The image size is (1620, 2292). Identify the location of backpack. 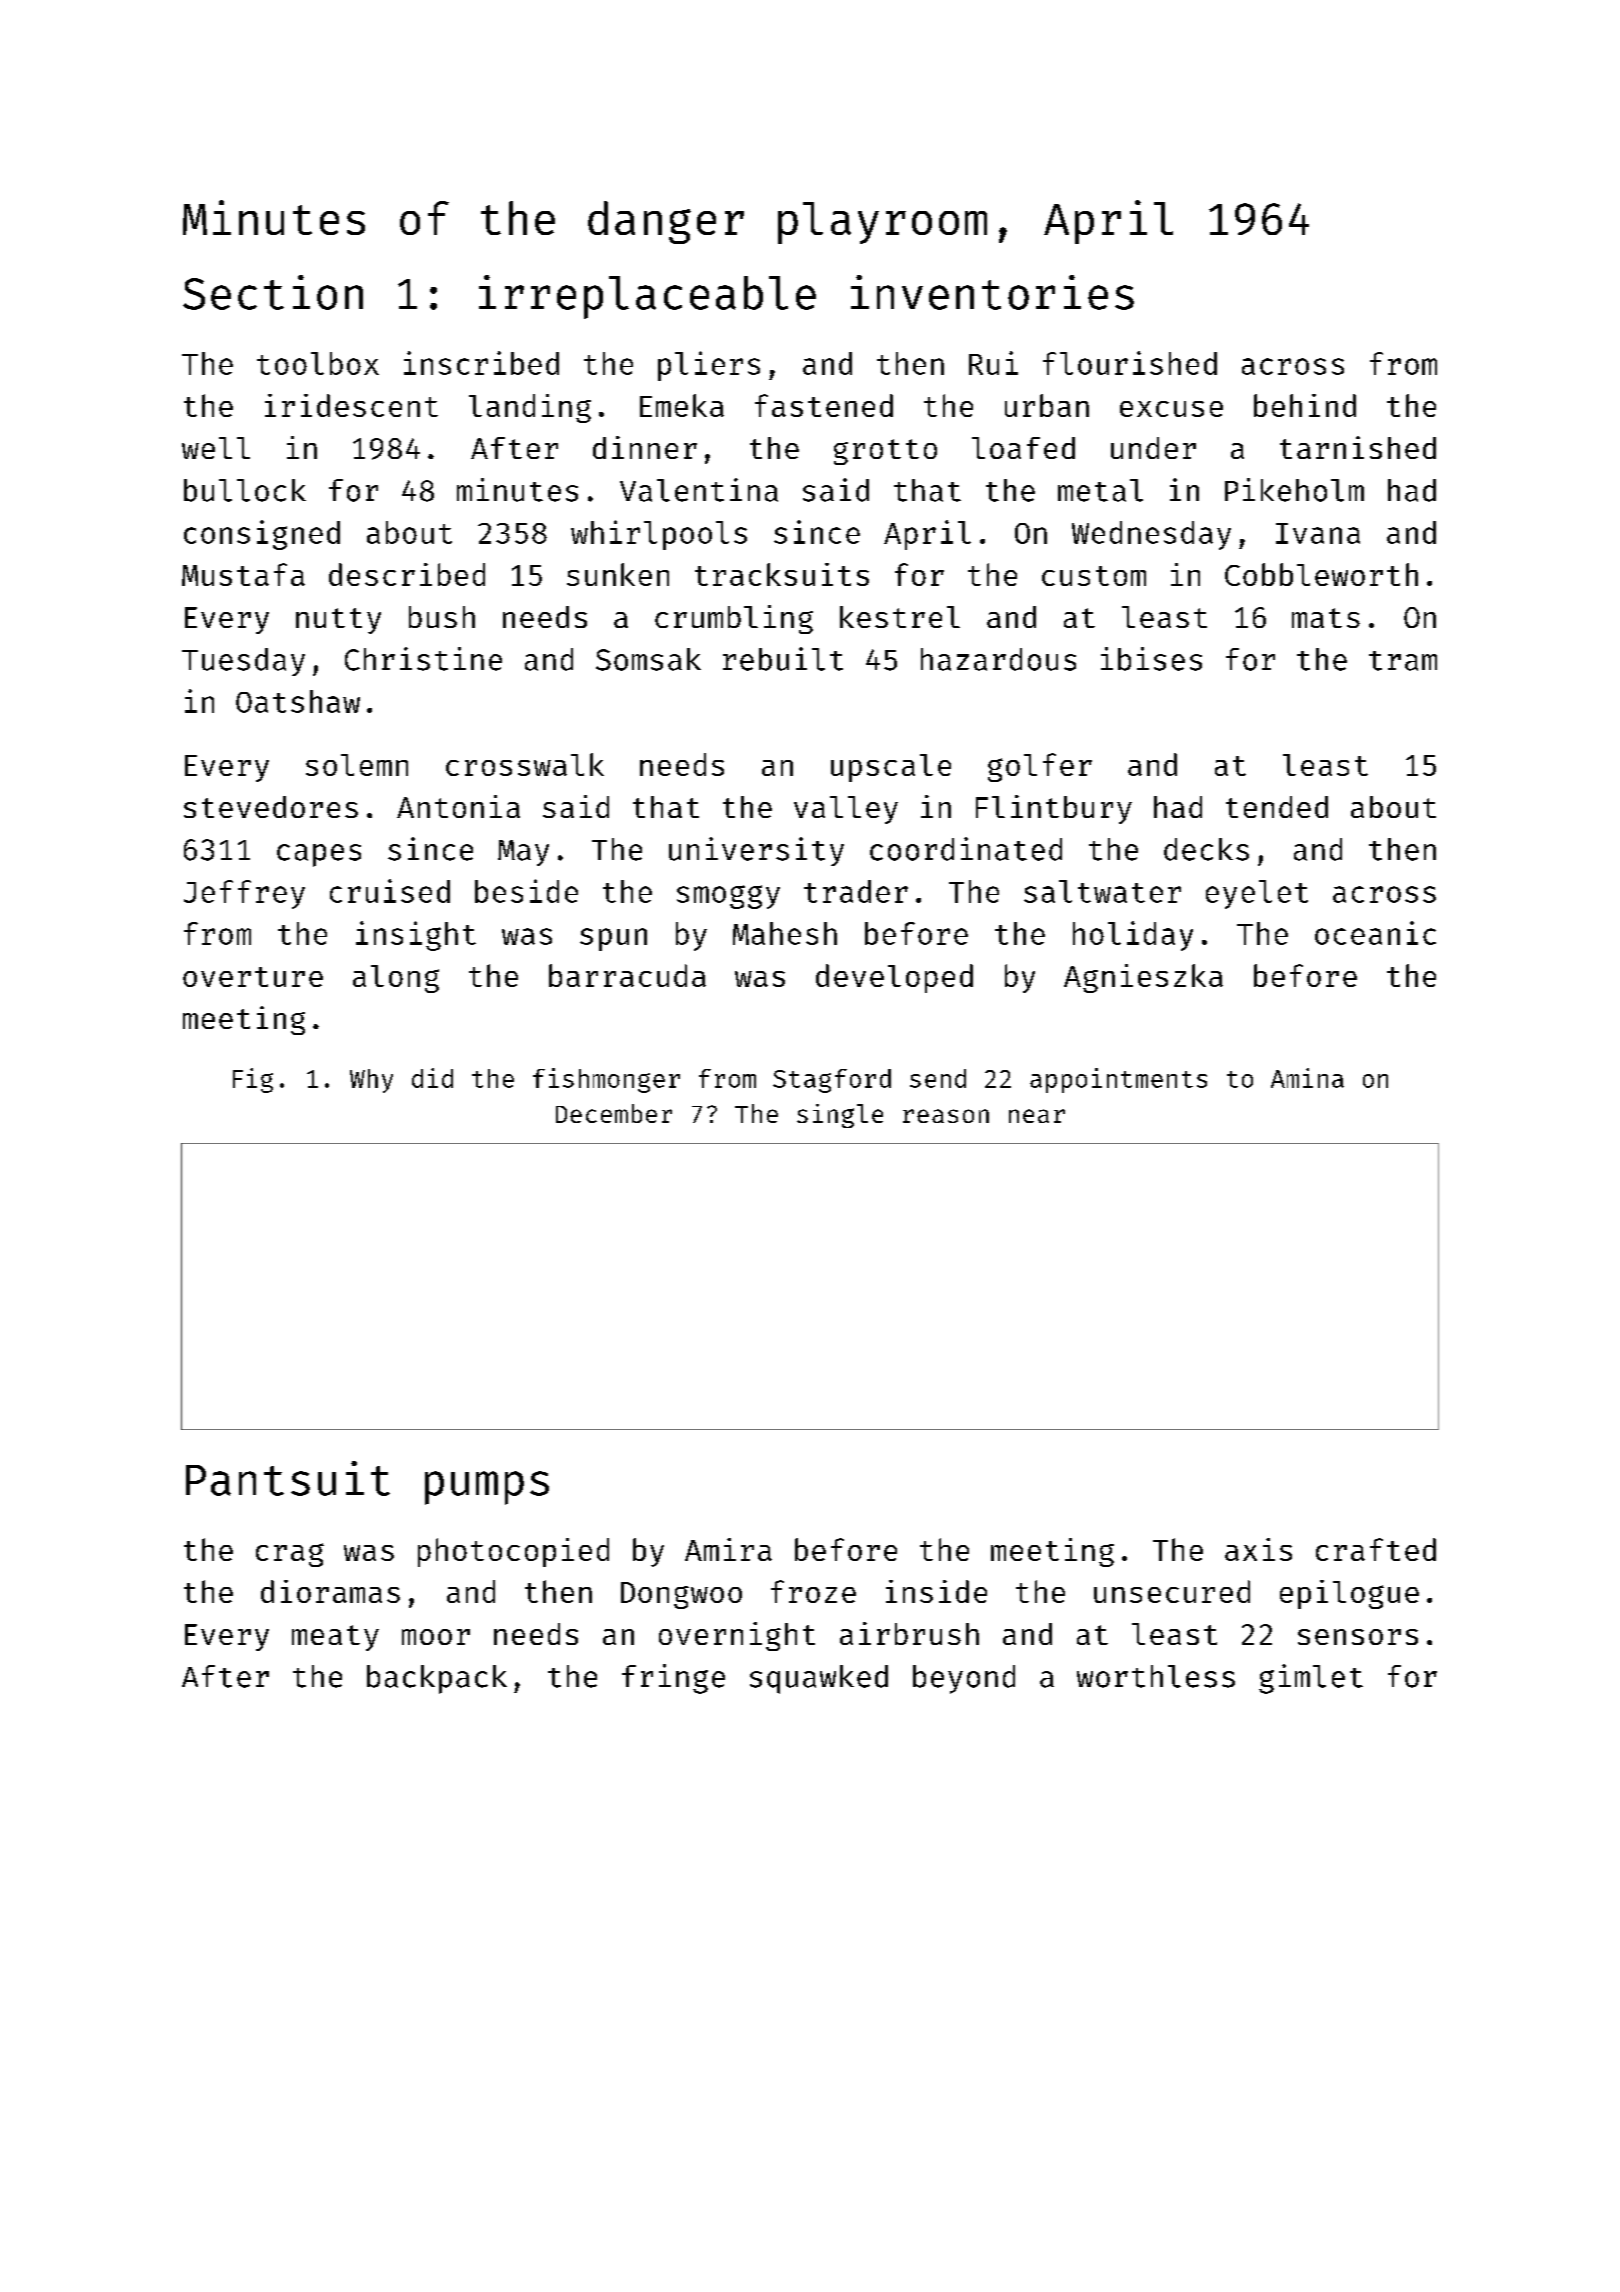
(437, 1679).
